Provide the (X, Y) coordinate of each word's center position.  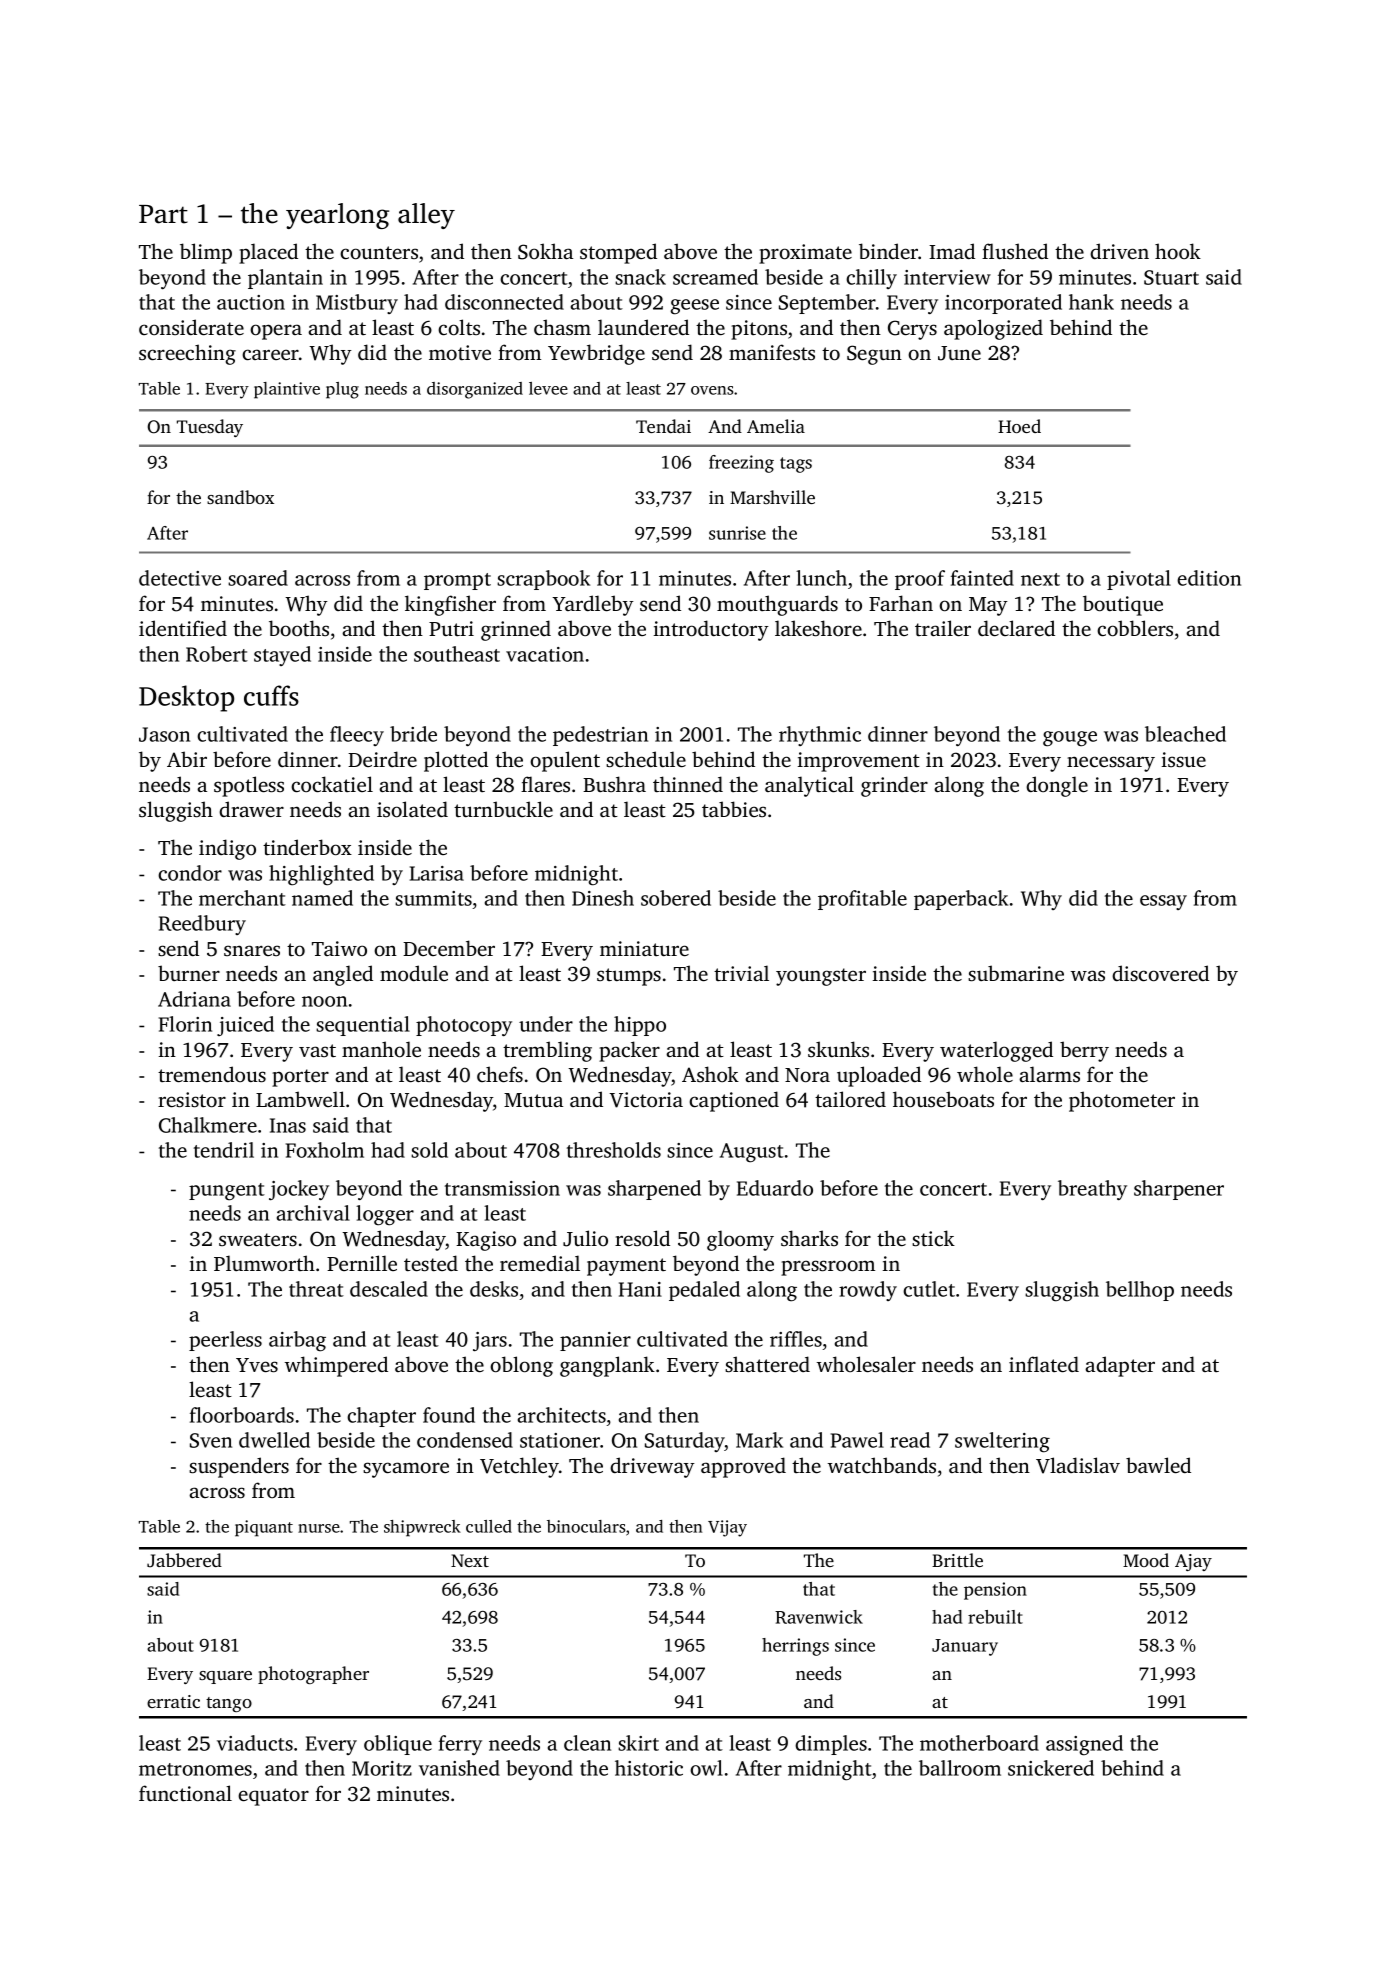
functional (185, 1793)
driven (1119, 251)
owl (706, 1768)
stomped (618, 253)
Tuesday (210, 428)
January (965, 1647)
